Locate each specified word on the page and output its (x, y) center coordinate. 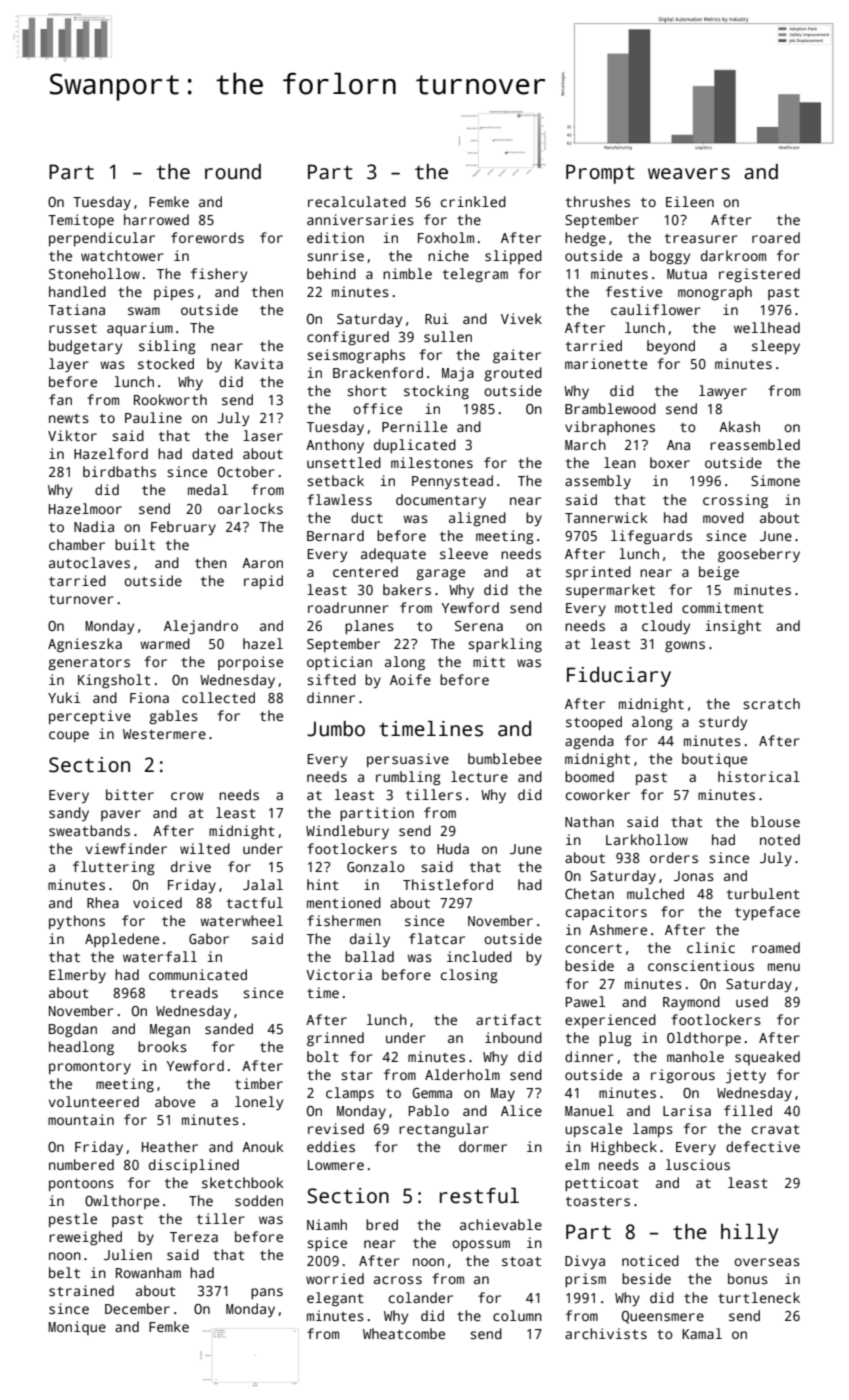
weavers (689, 174)
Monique (77, 1328)
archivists (606, 1333)
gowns (685, 647)
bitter (130, 794)
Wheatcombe (404, 1333)
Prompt (600, 174)
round (233, 172)
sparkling (505, 645)
